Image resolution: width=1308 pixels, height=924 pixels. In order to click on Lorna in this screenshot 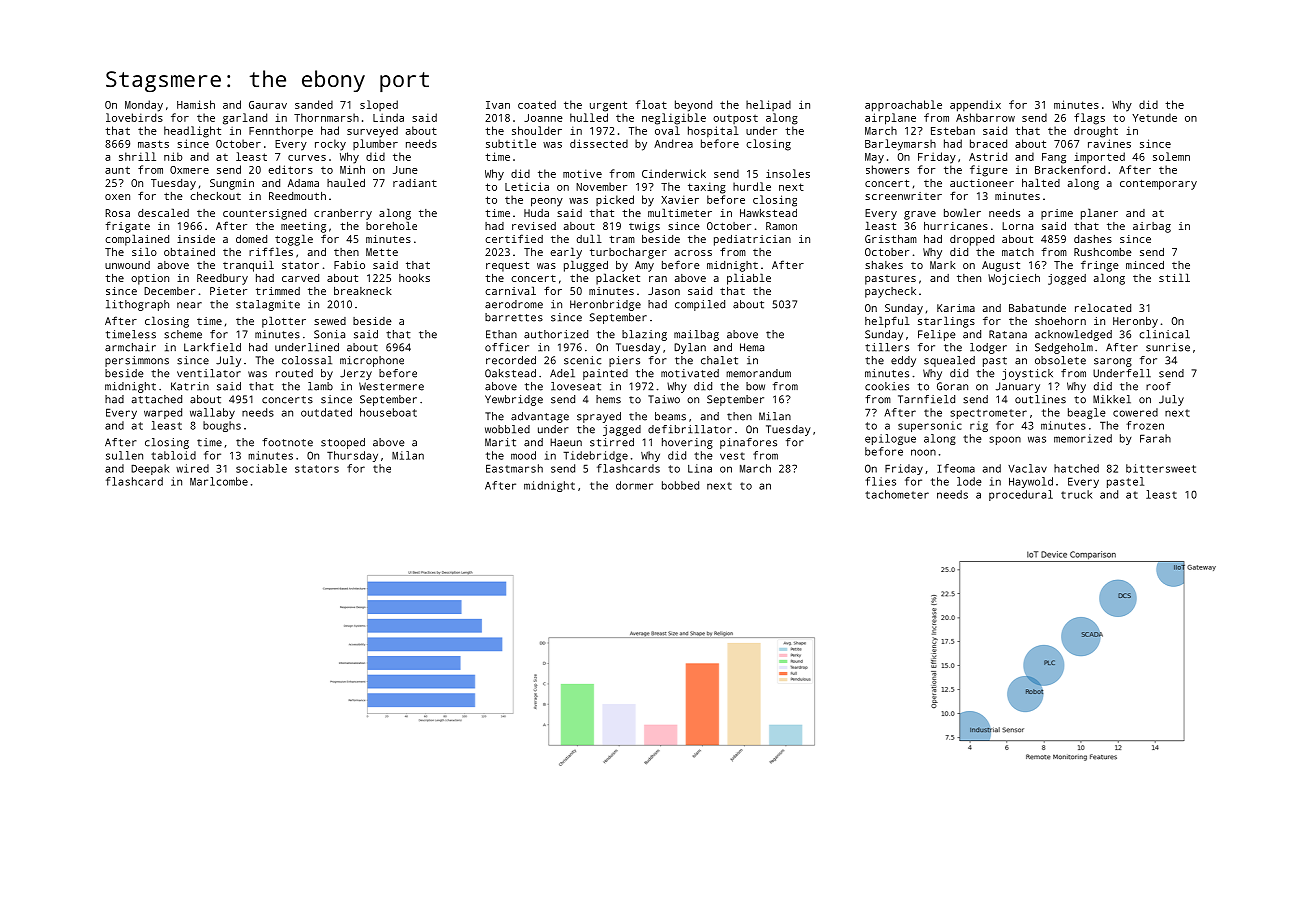, I will do `click(1017, 226)`.
